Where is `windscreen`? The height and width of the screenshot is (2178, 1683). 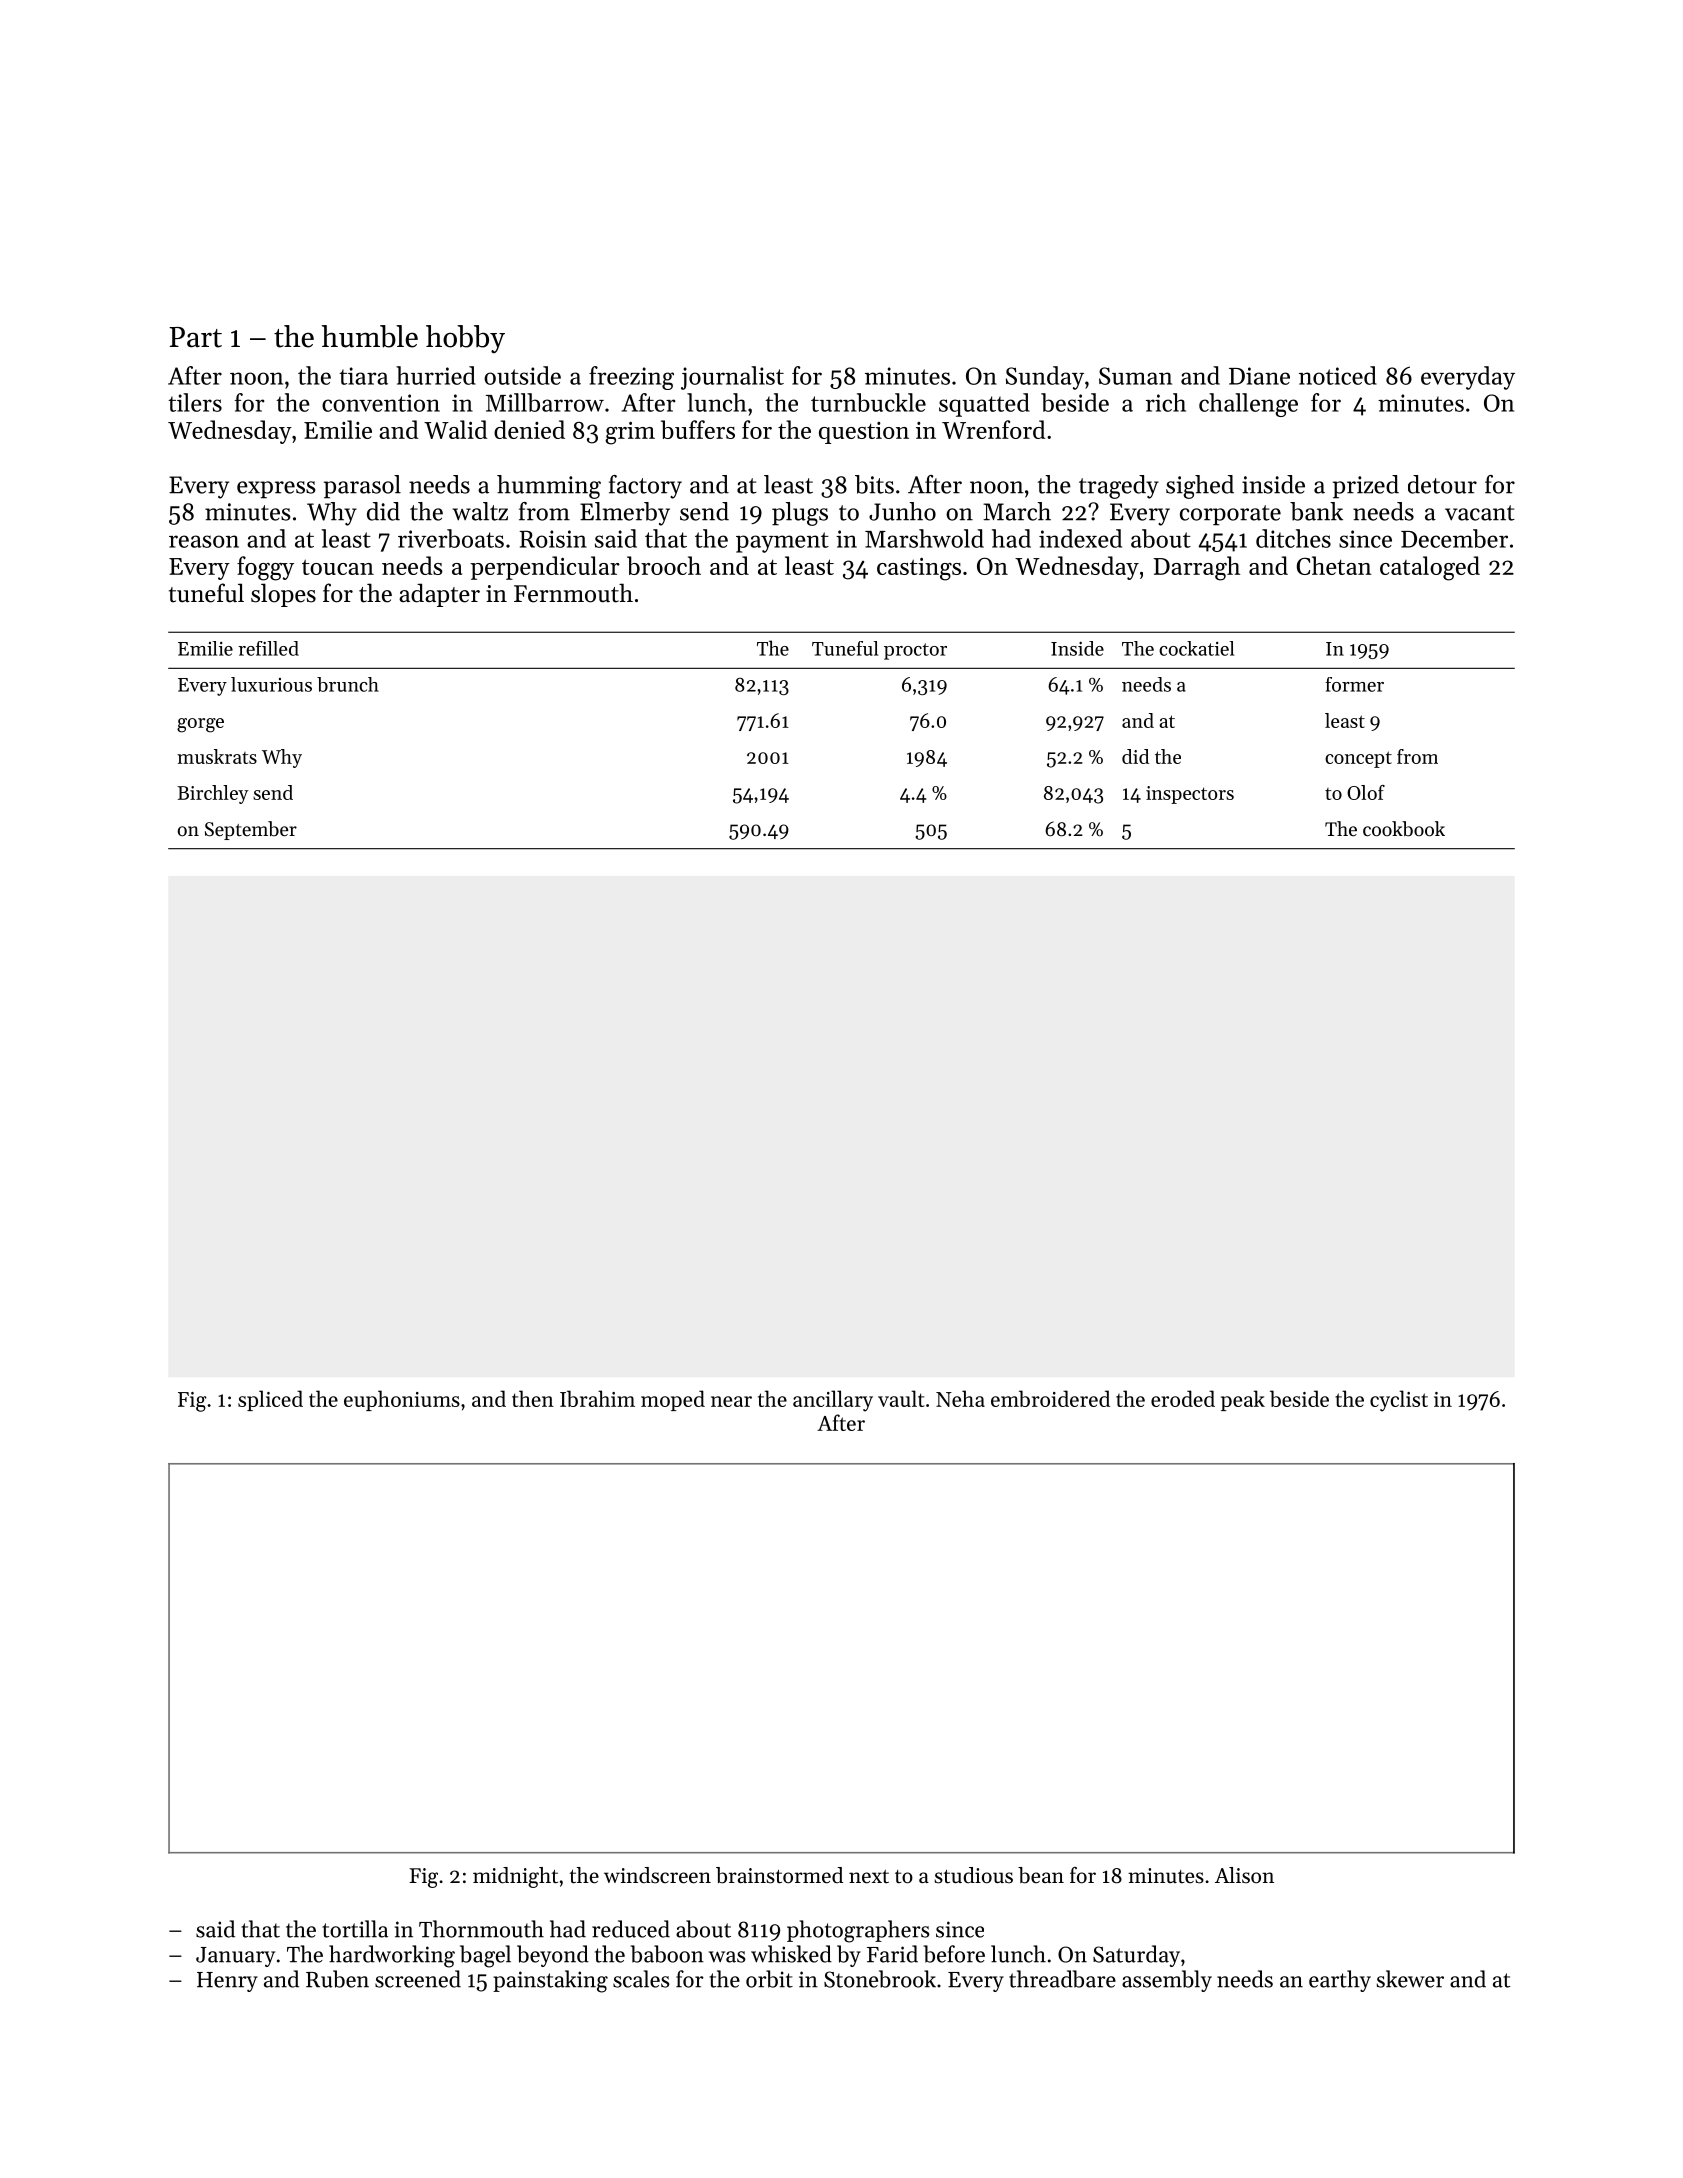
windscreen is located at coordinates (657, 1875).
